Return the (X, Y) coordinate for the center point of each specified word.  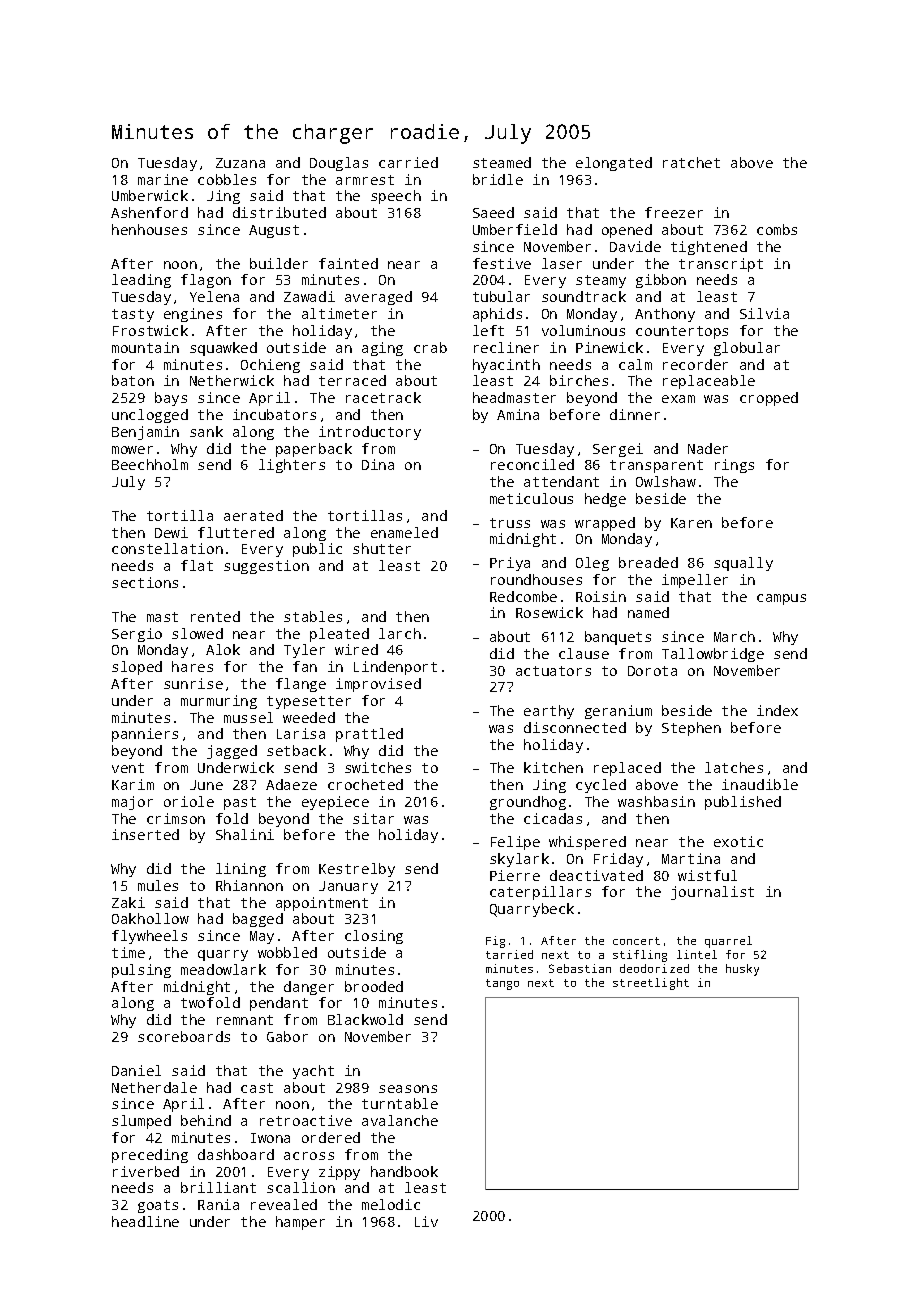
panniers (145, 735)
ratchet (691, 162)
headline (145, 1221)
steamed (502, 162)
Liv (426, 1221)
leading (141, 281)
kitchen (553, 767)
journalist (712, 893)
